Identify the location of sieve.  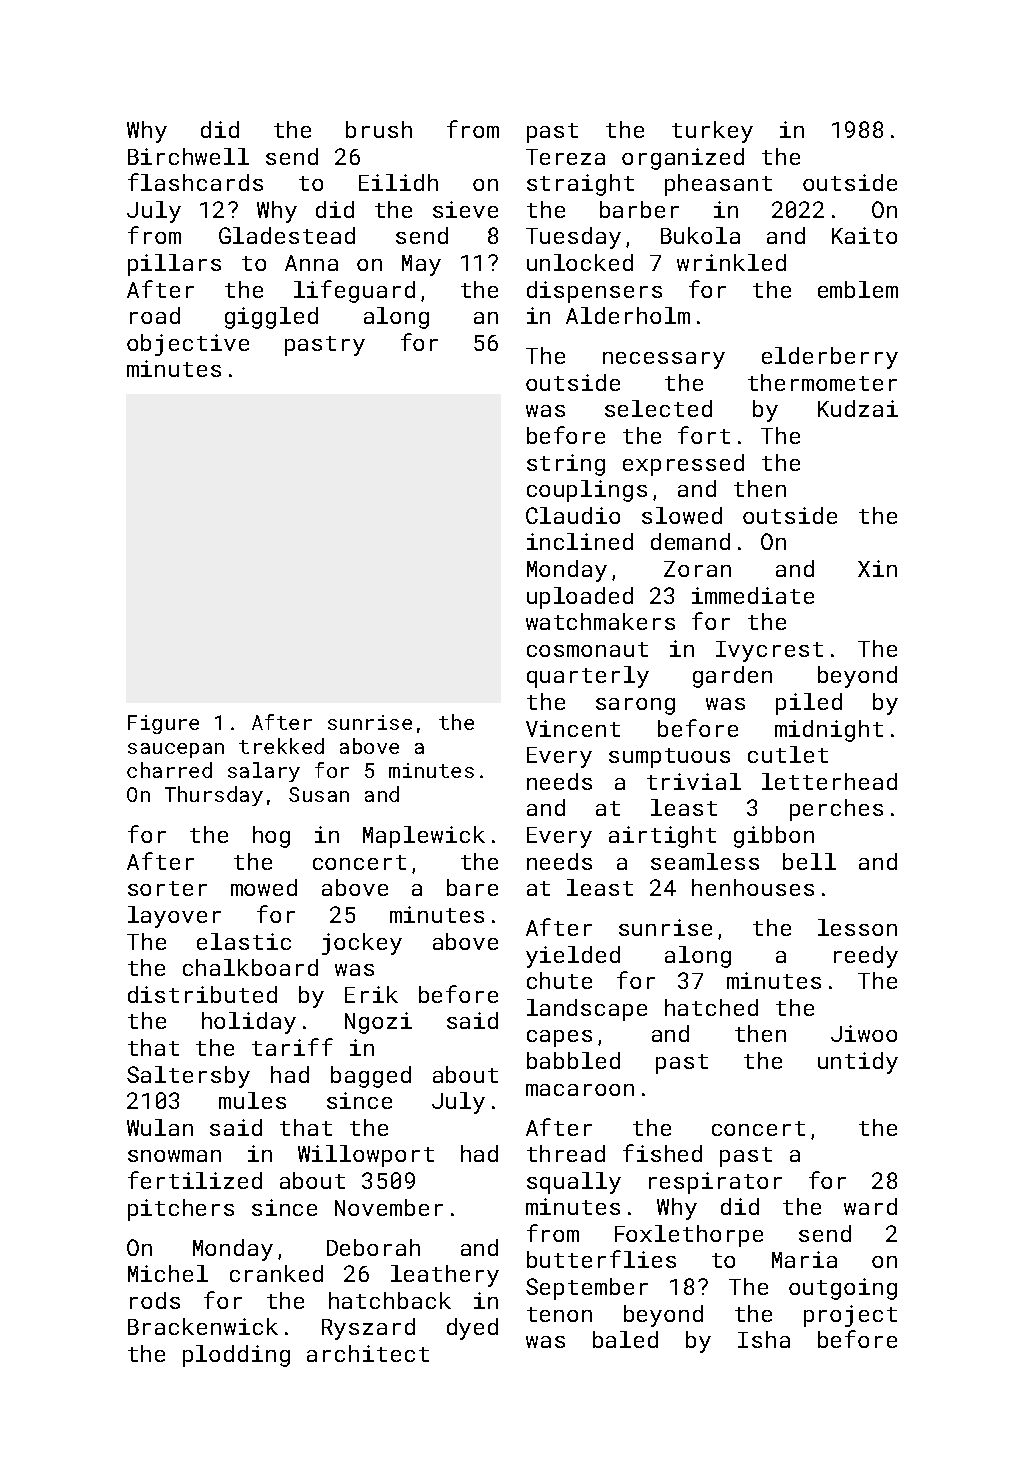
(465, 209).
